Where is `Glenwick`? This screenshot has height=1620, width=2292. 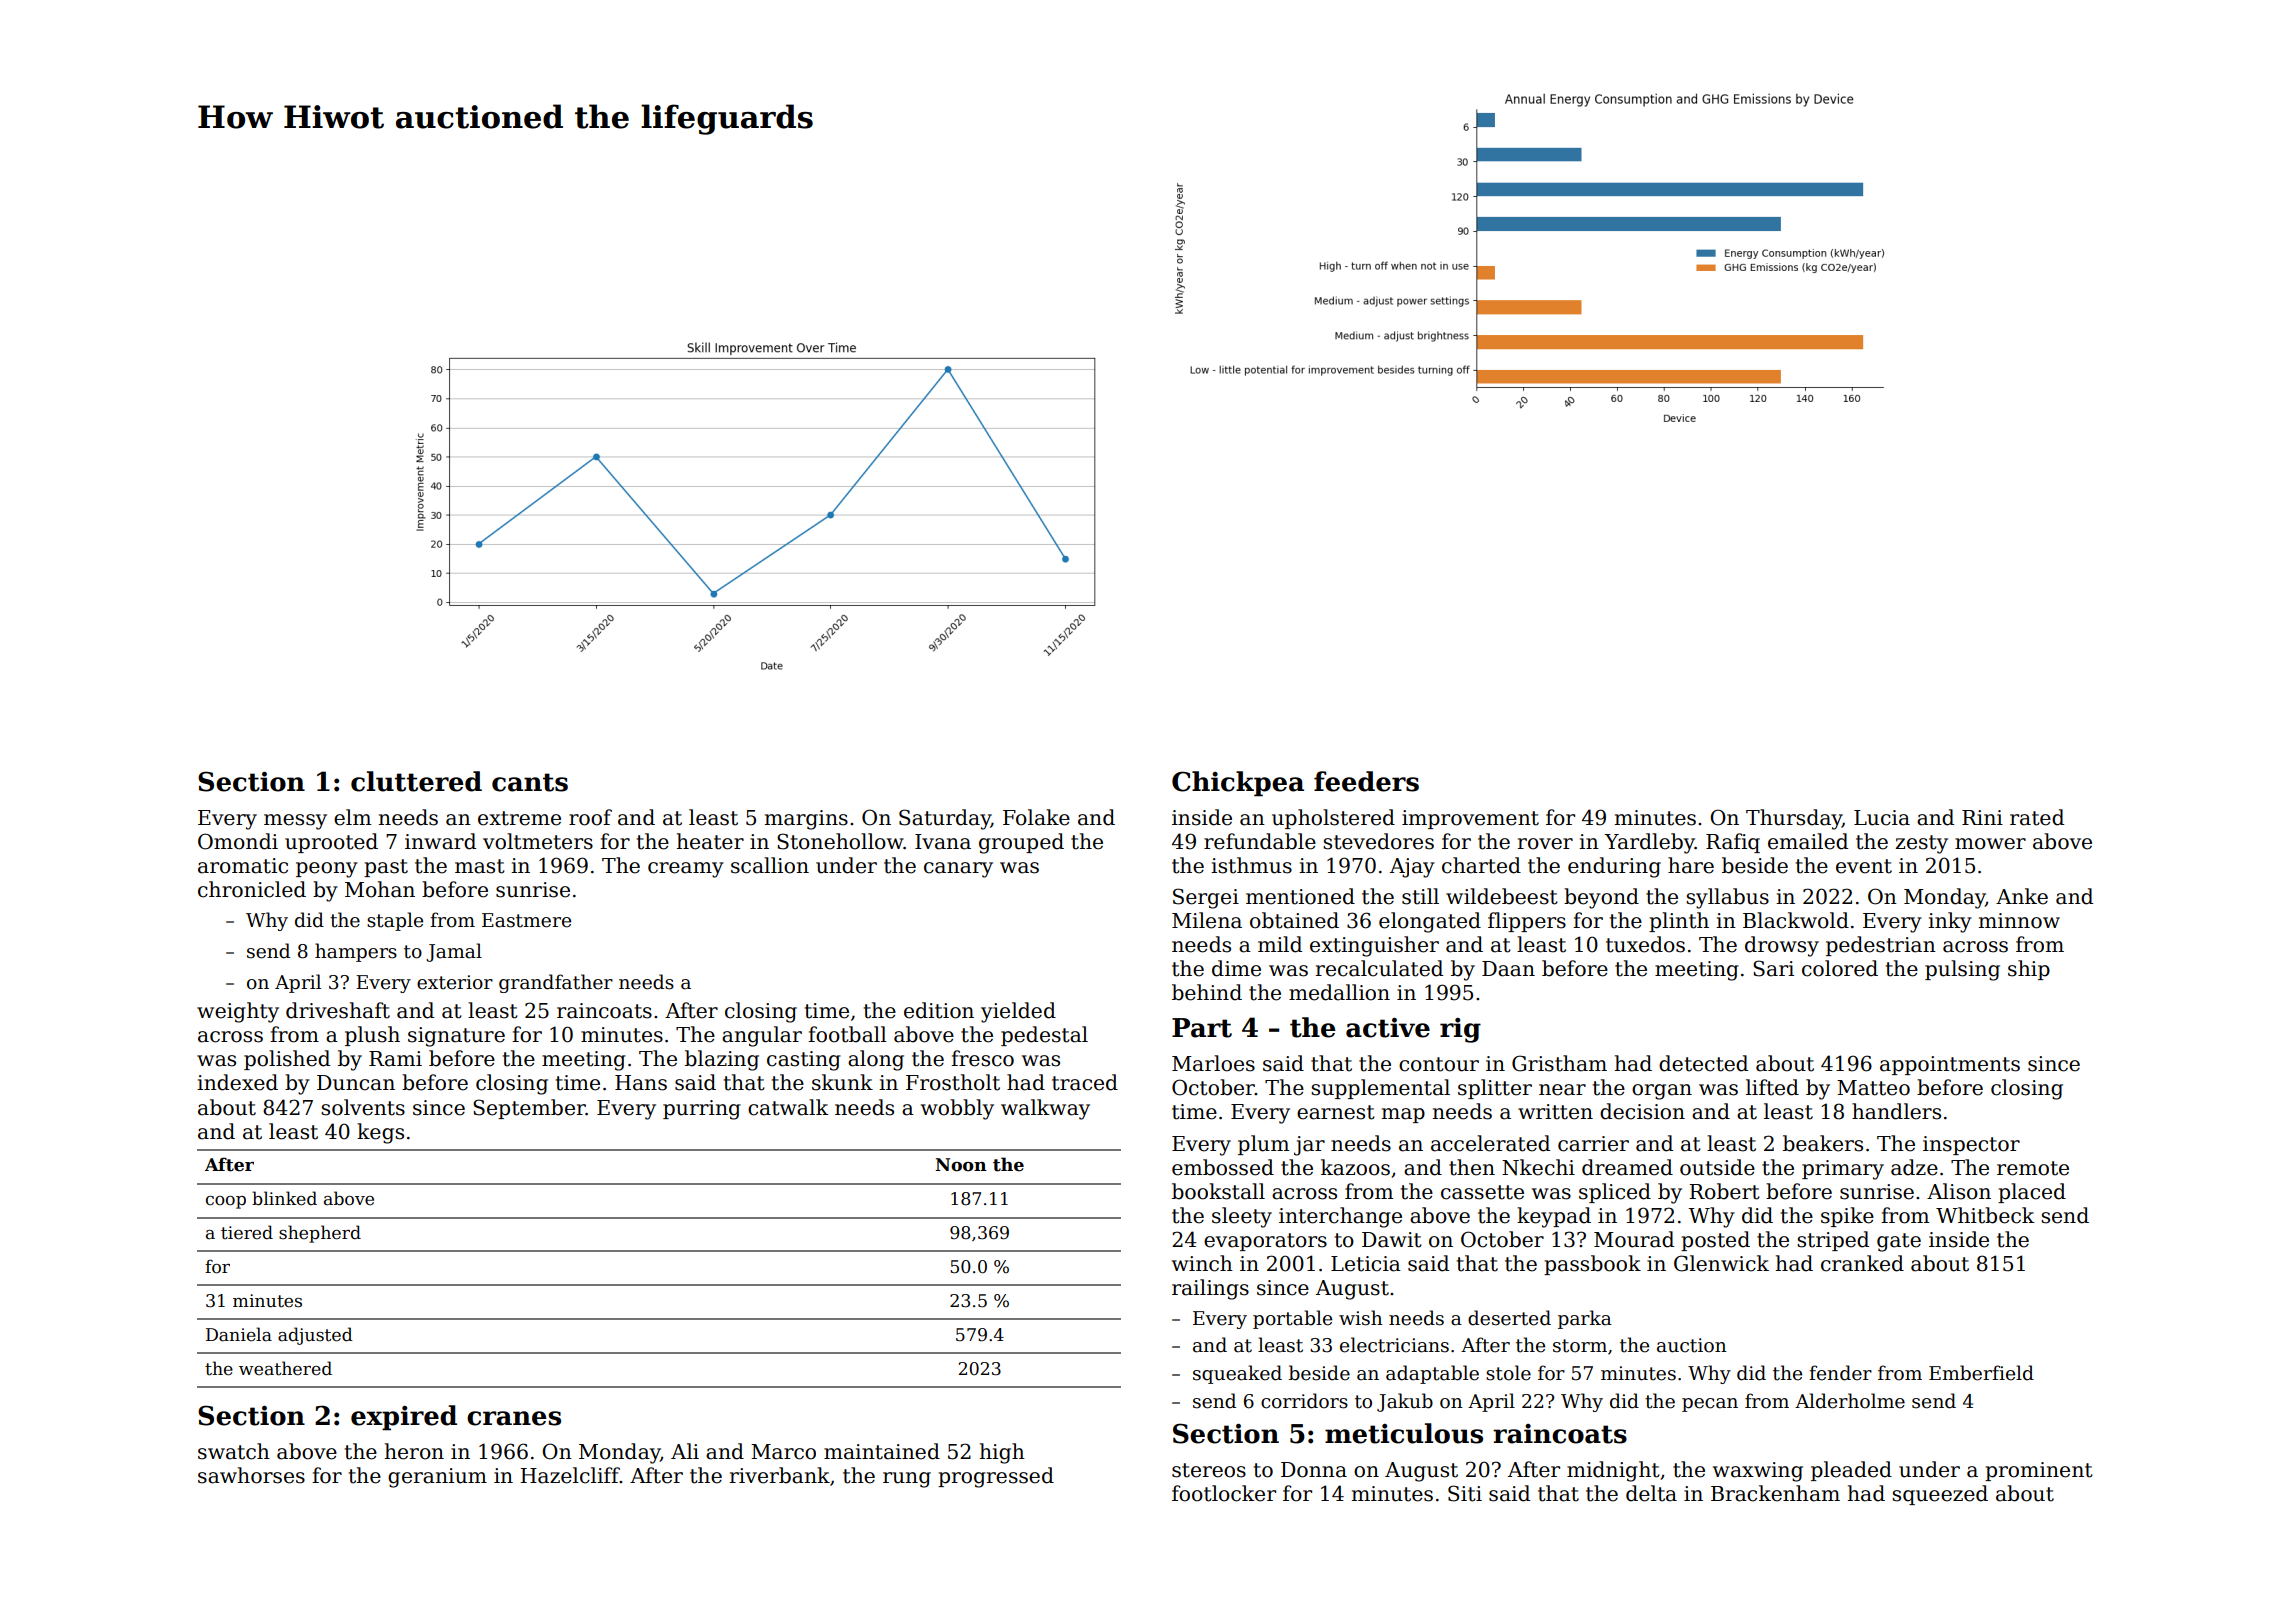
Glenwick is located at coordinates (1721, 1263).
